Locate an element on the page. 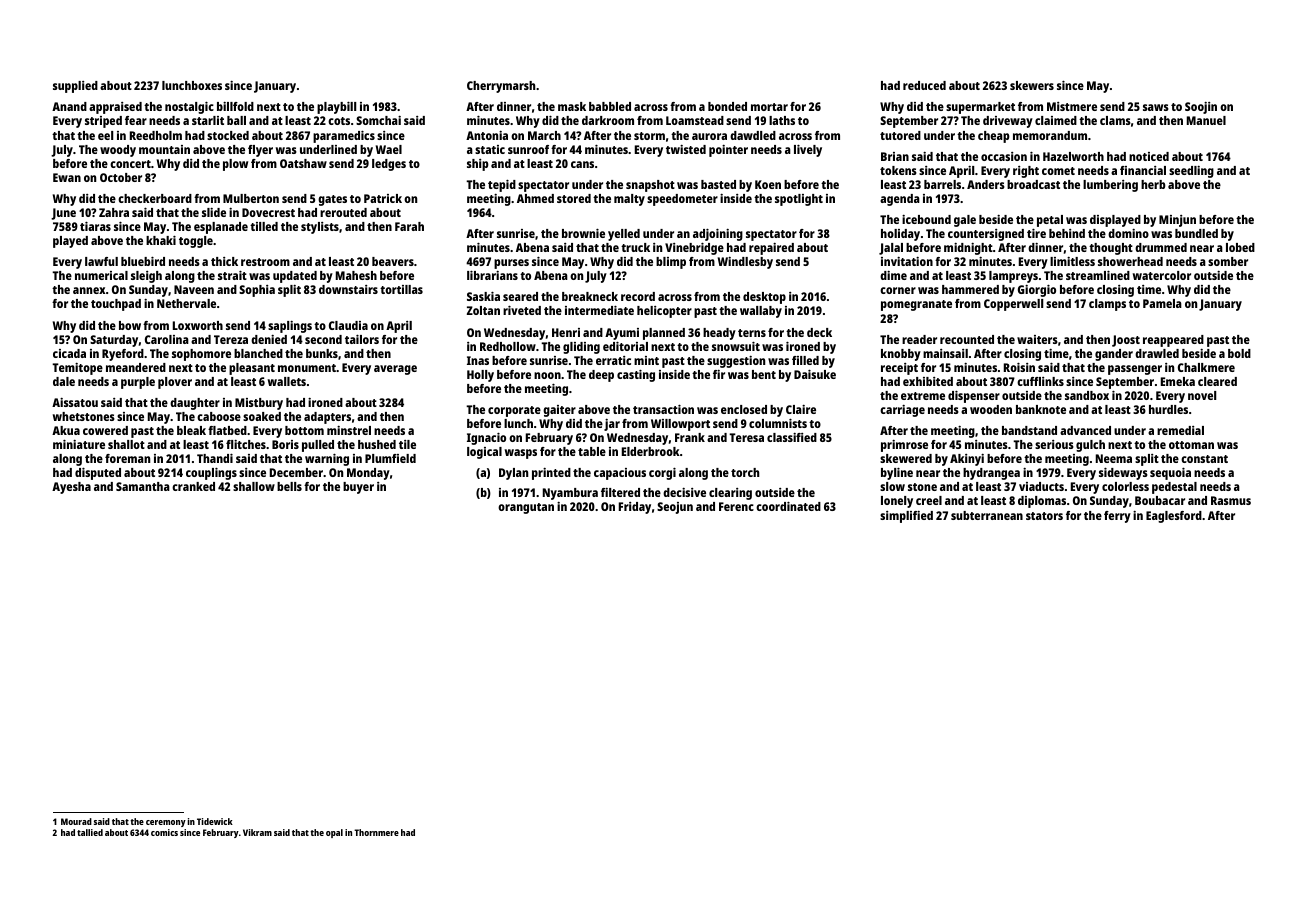  ledges is located at coordinates (389, 165).
